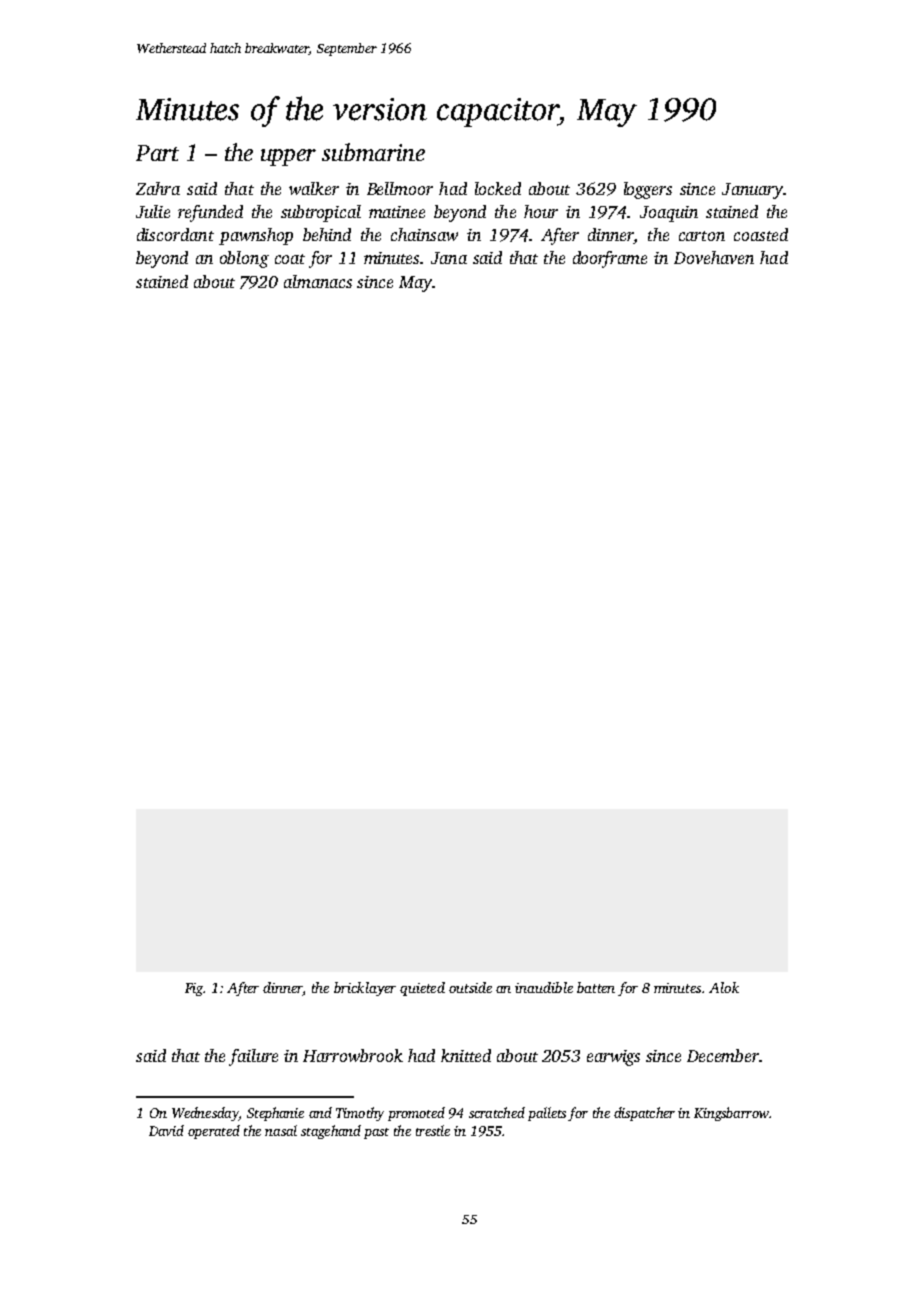 This image has width=924, height=1311. I want to click on inaudible, so click(544, 987).
